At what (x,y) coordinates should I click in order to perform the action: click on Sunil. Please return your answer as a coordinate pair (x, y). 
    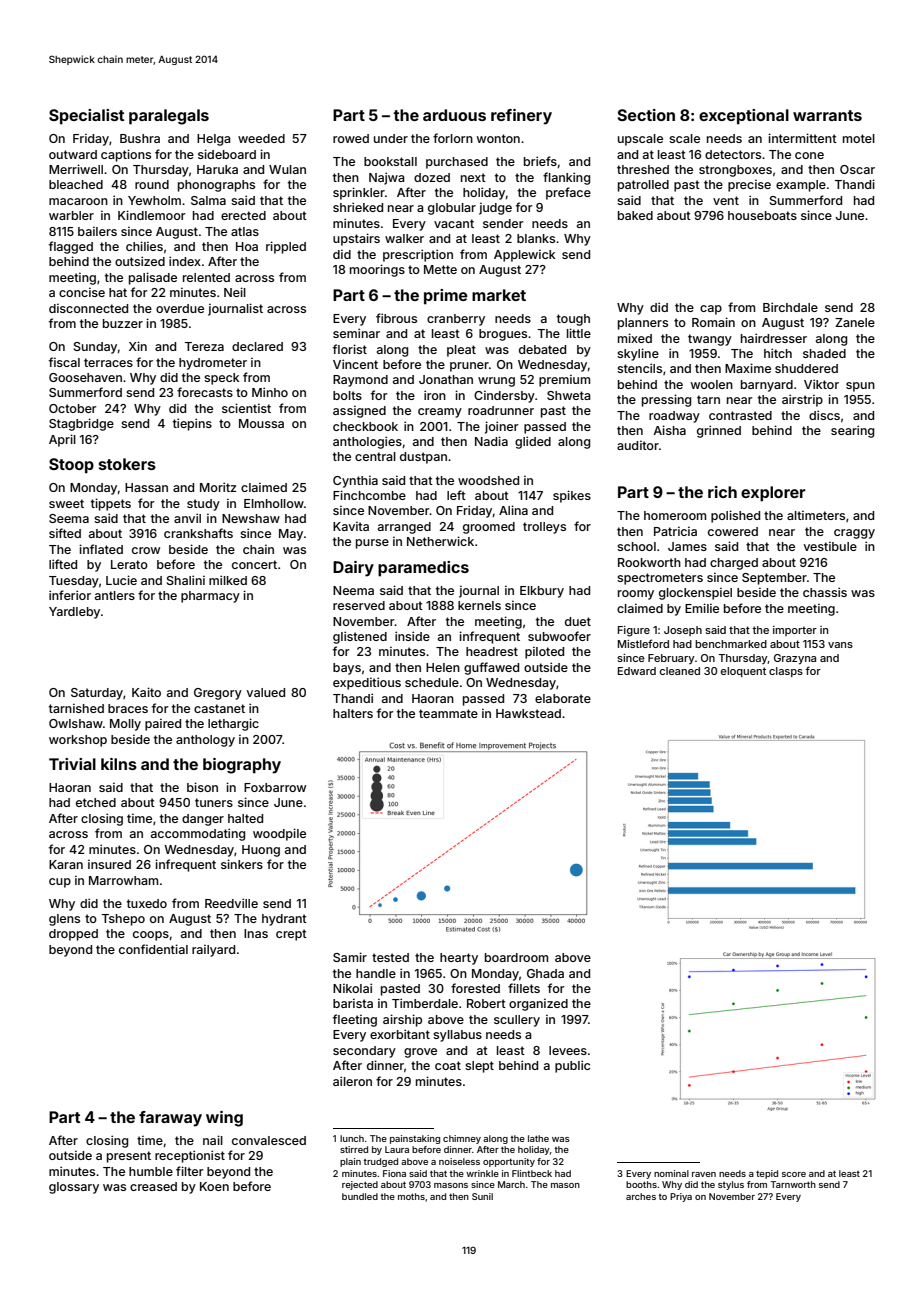
    Looking at the image, I should click on (482, 1196).
